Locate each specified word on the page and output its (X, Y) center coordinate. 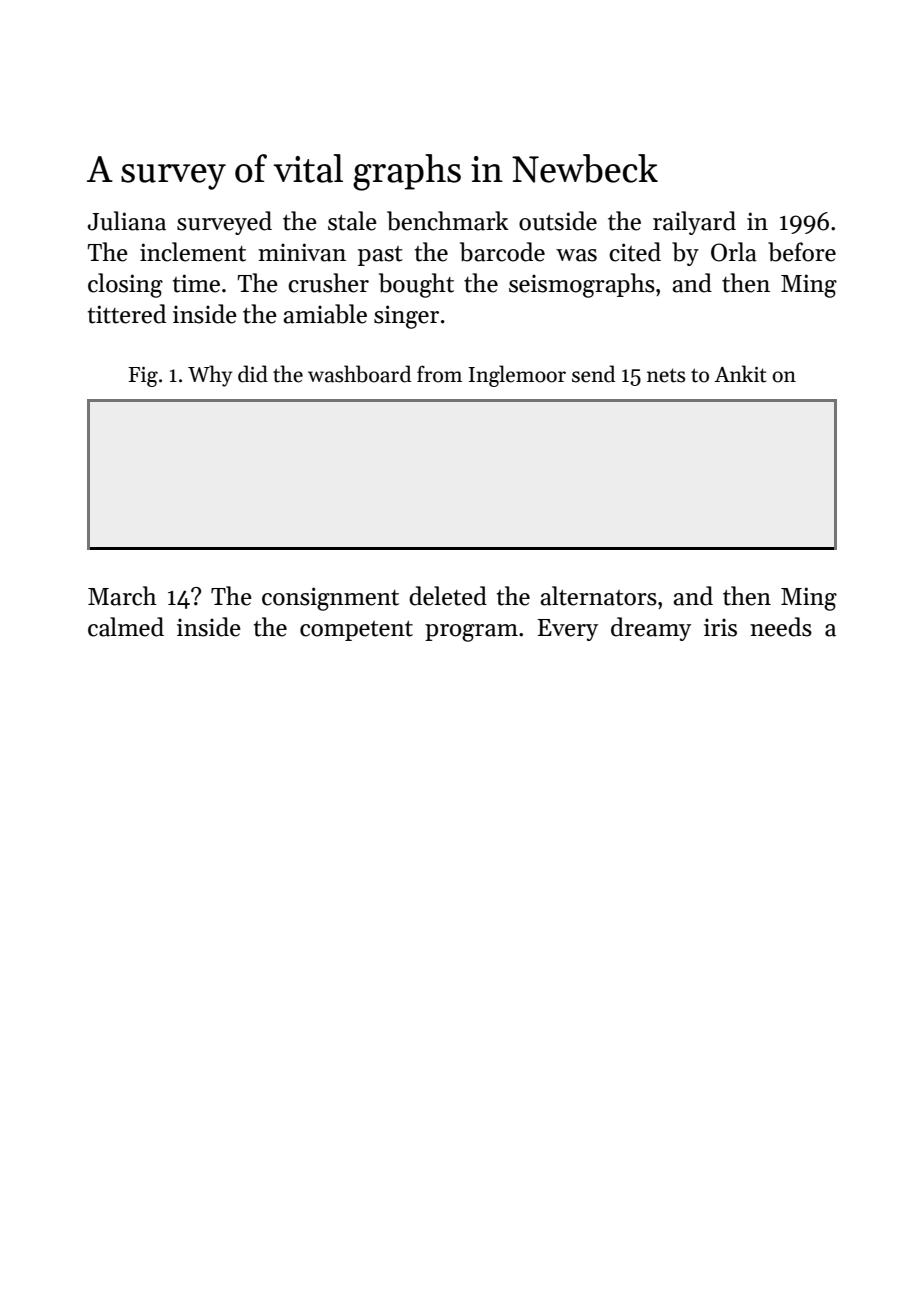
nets (666, 375)
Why (210, 376)
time (196, 283)
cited (635, 252)
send (593, 374)
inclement (193, 252)
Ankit (740, 374)
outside (558, 221)
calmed (126, 627)
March (122, 596)
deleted (448, 596)
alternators (598, 596)
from (439, 374)
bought (416, 285)
